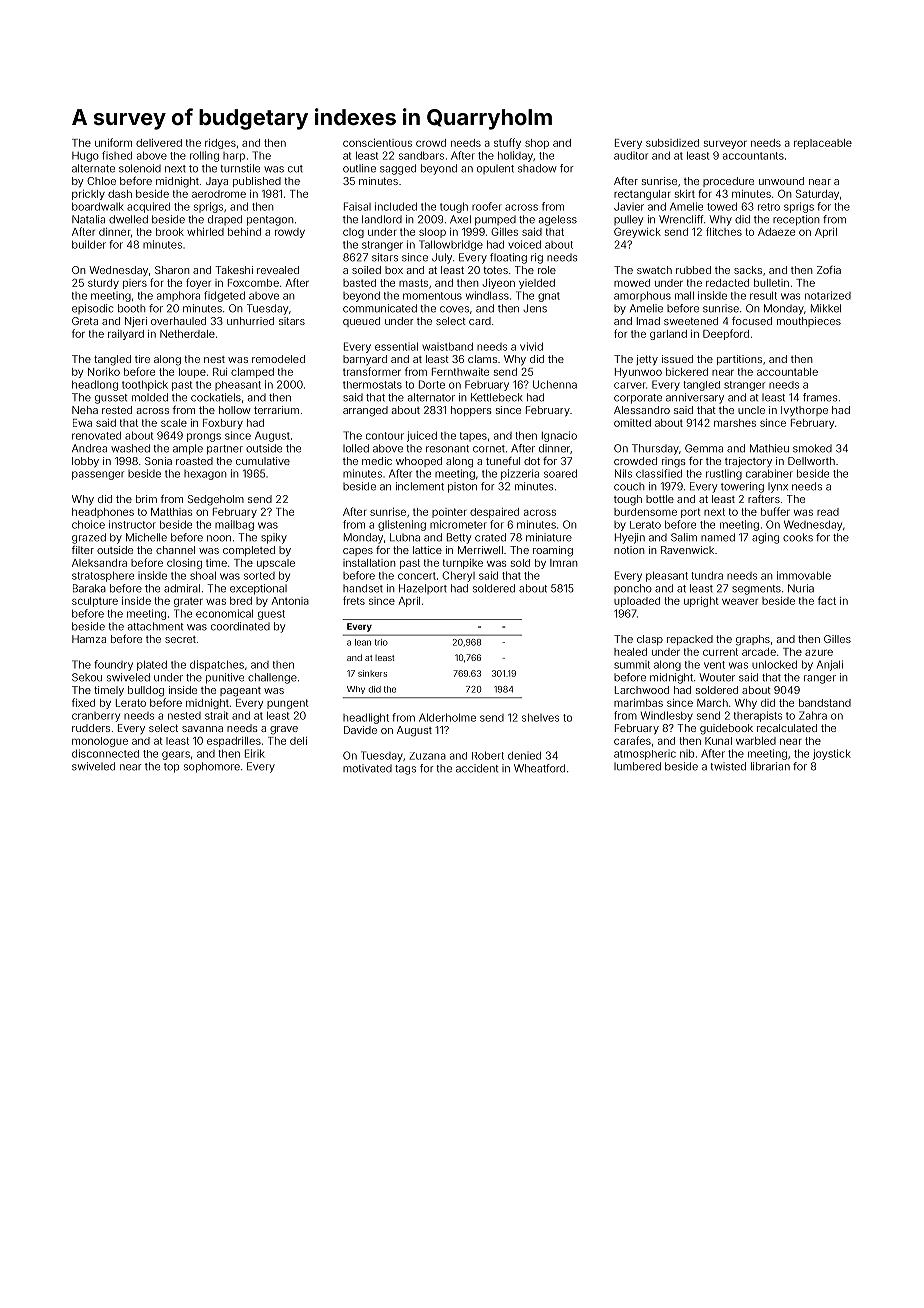 This screenshot has height=1308, width=924. What do you see at coordinates (85, 410) in the screenshot?
I see `Neha` at bounding box center [85, 410].
